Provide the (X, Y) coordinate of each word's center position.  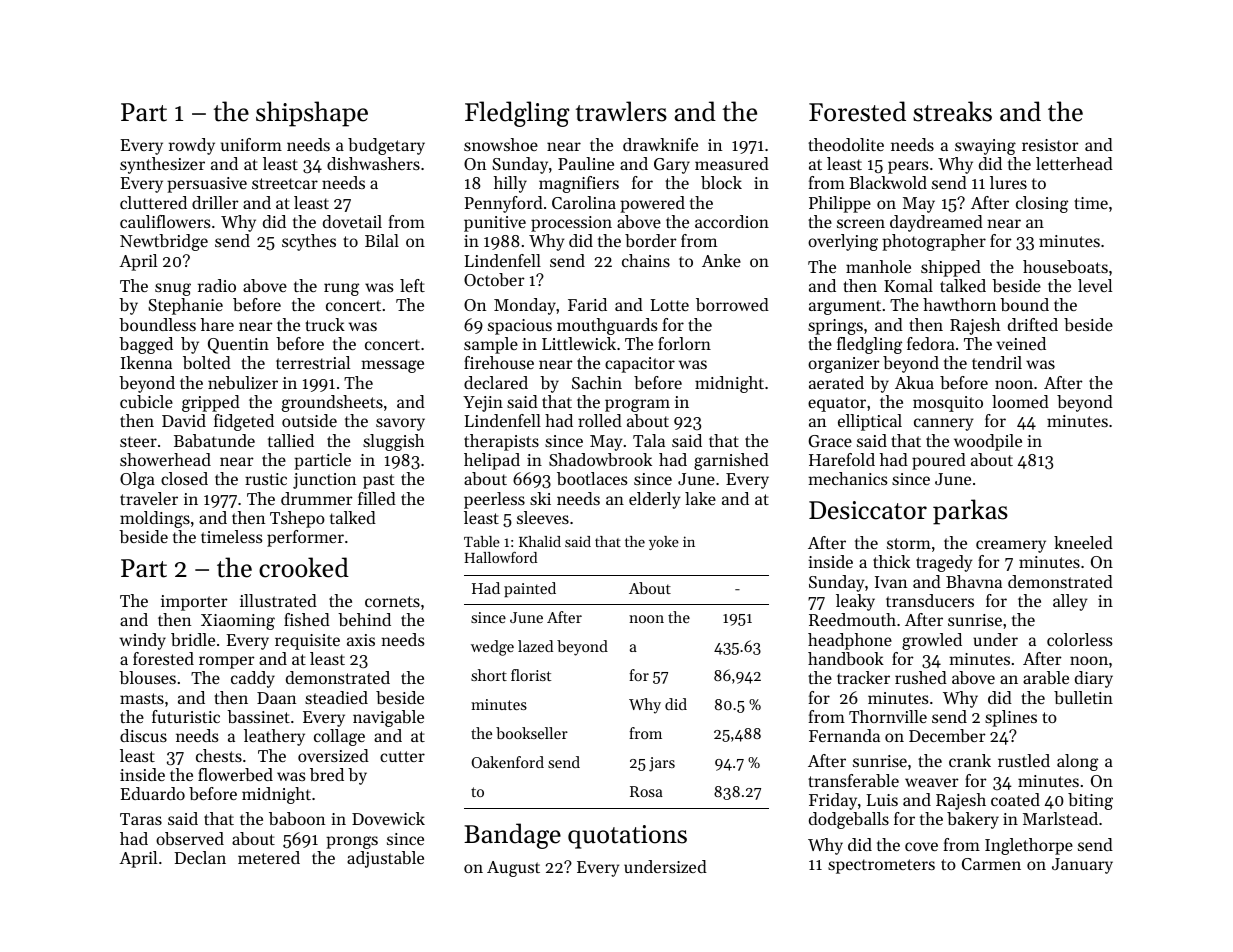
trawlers (621, 111)
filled (377, 498)
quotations (627, 837)
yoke (664, 543)
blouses (147, 677)
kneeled (1083, 542)
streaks (952, 111)
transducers (930, 600)
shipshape (312, 114)
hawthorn (959, 304)
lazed (535, 646)
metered (269, 857)
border (651, 240)
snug (173, 289)
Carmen (991, 864)
